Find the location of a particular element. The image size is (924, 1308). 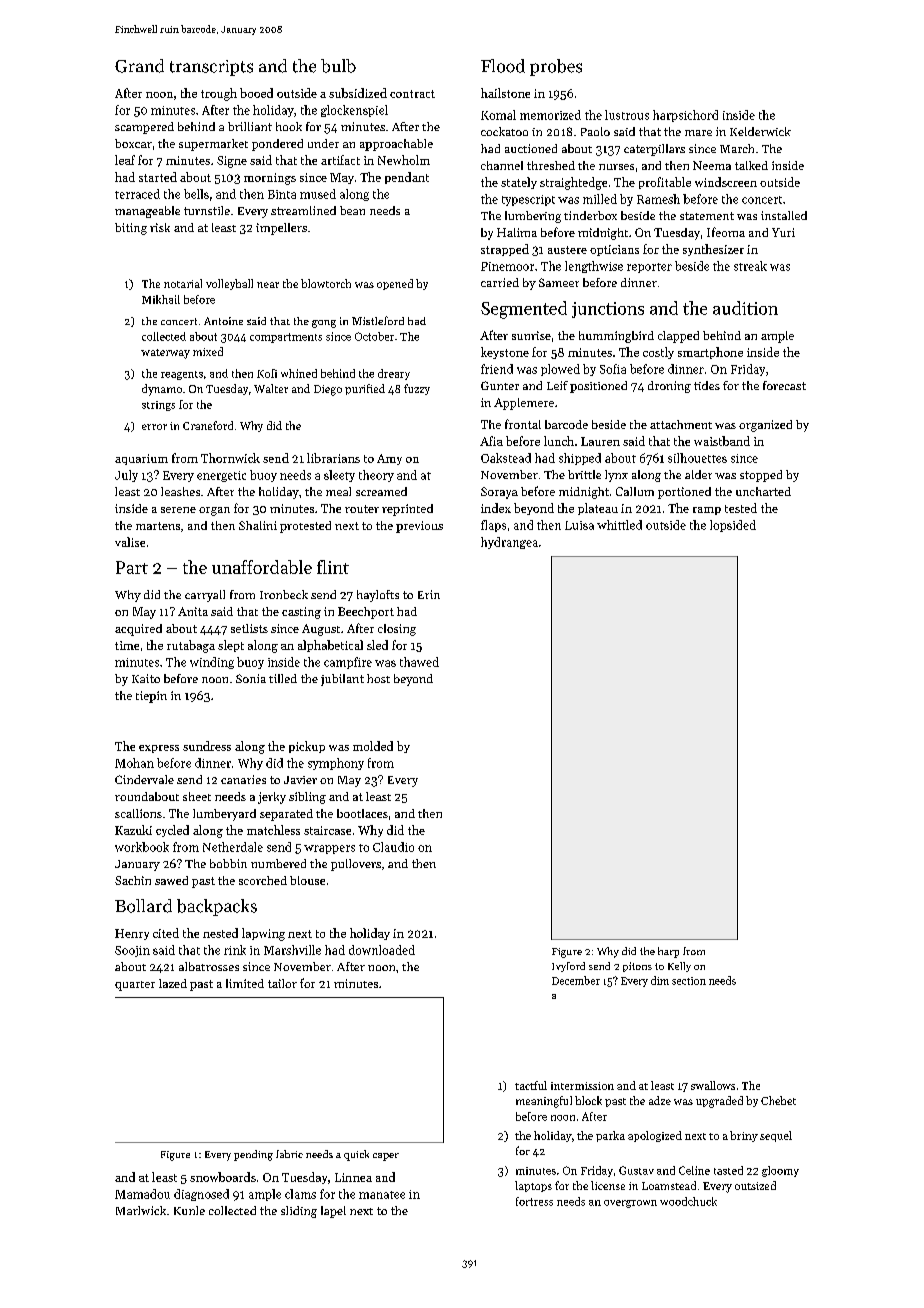

Claudio is located at coordinates (393, 847).
